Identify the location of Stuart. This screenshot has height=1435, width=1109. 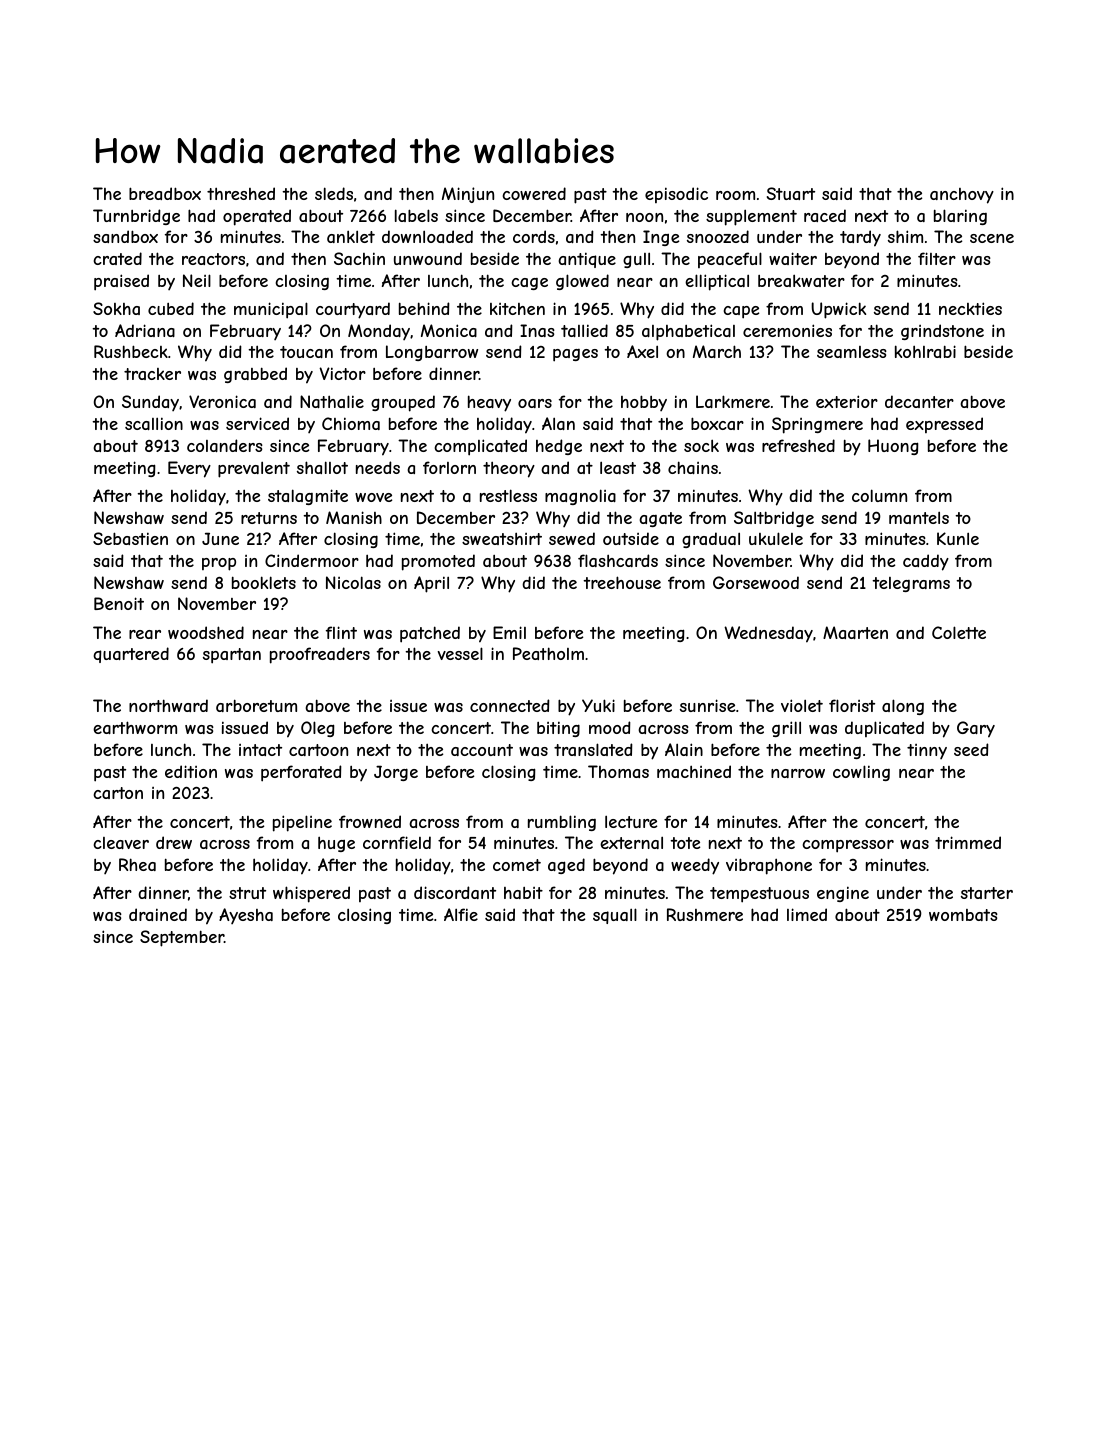
(791, 193).
